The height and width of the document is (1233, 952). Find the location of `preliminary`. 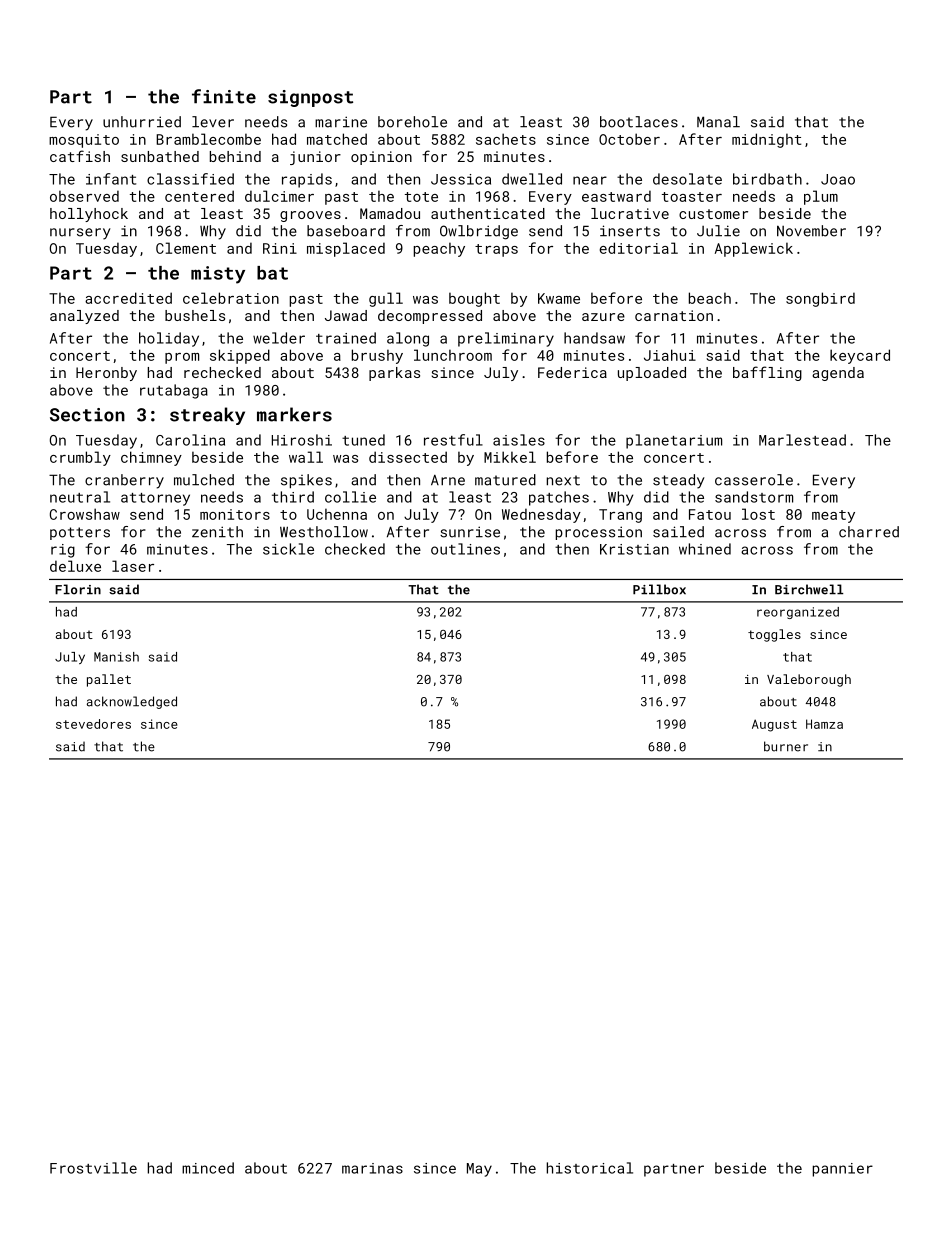

preliminary is located at coordinates (506, 339).
